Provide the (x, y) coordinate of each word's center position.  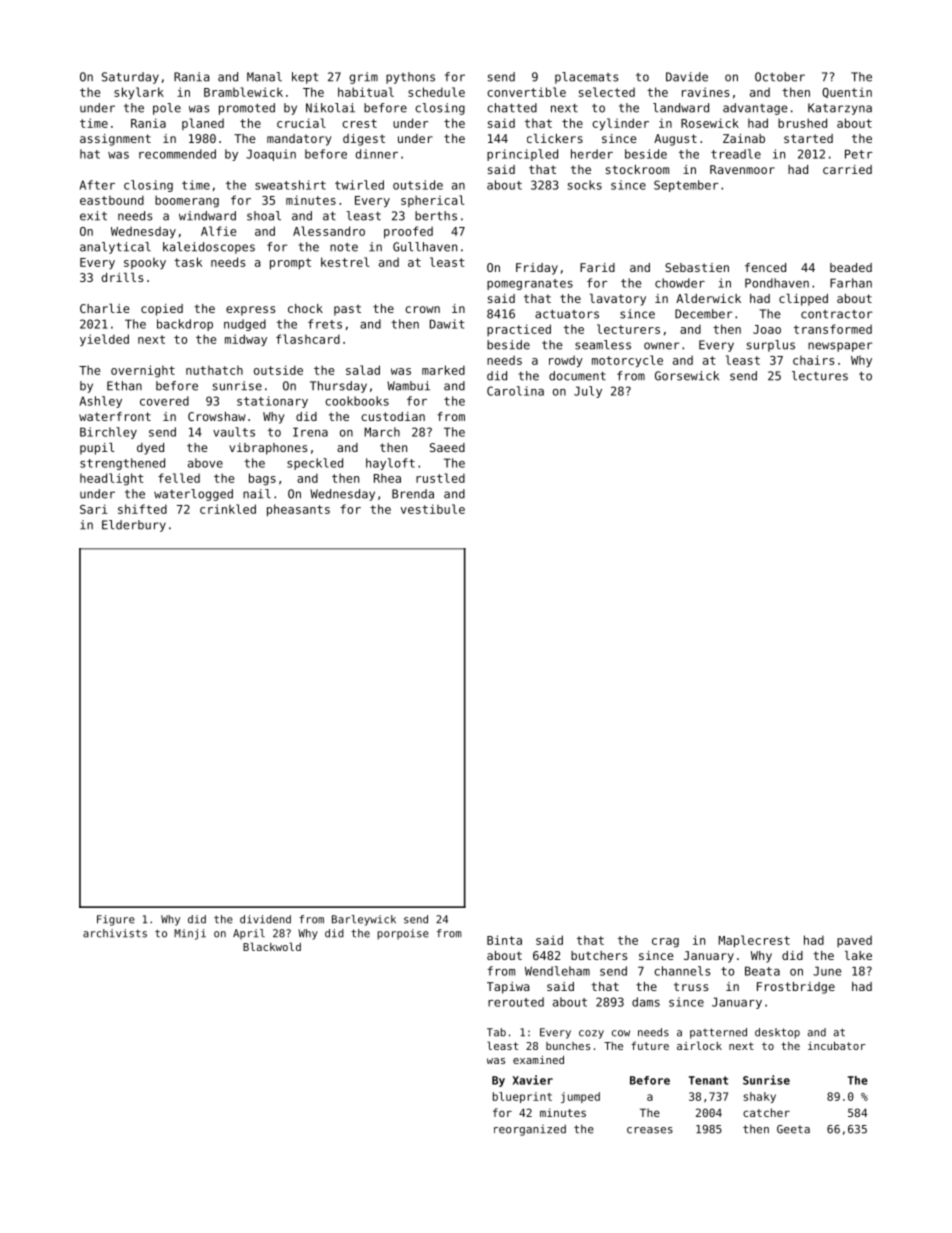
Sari (94, 509)
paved (854, 941)
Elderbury (134, 526)
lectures (820, 376)
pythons (410, 78)
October (780, 77)
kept (305, 78)
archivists (115, 933)
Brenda (413, 494)
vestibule (433, 509)
